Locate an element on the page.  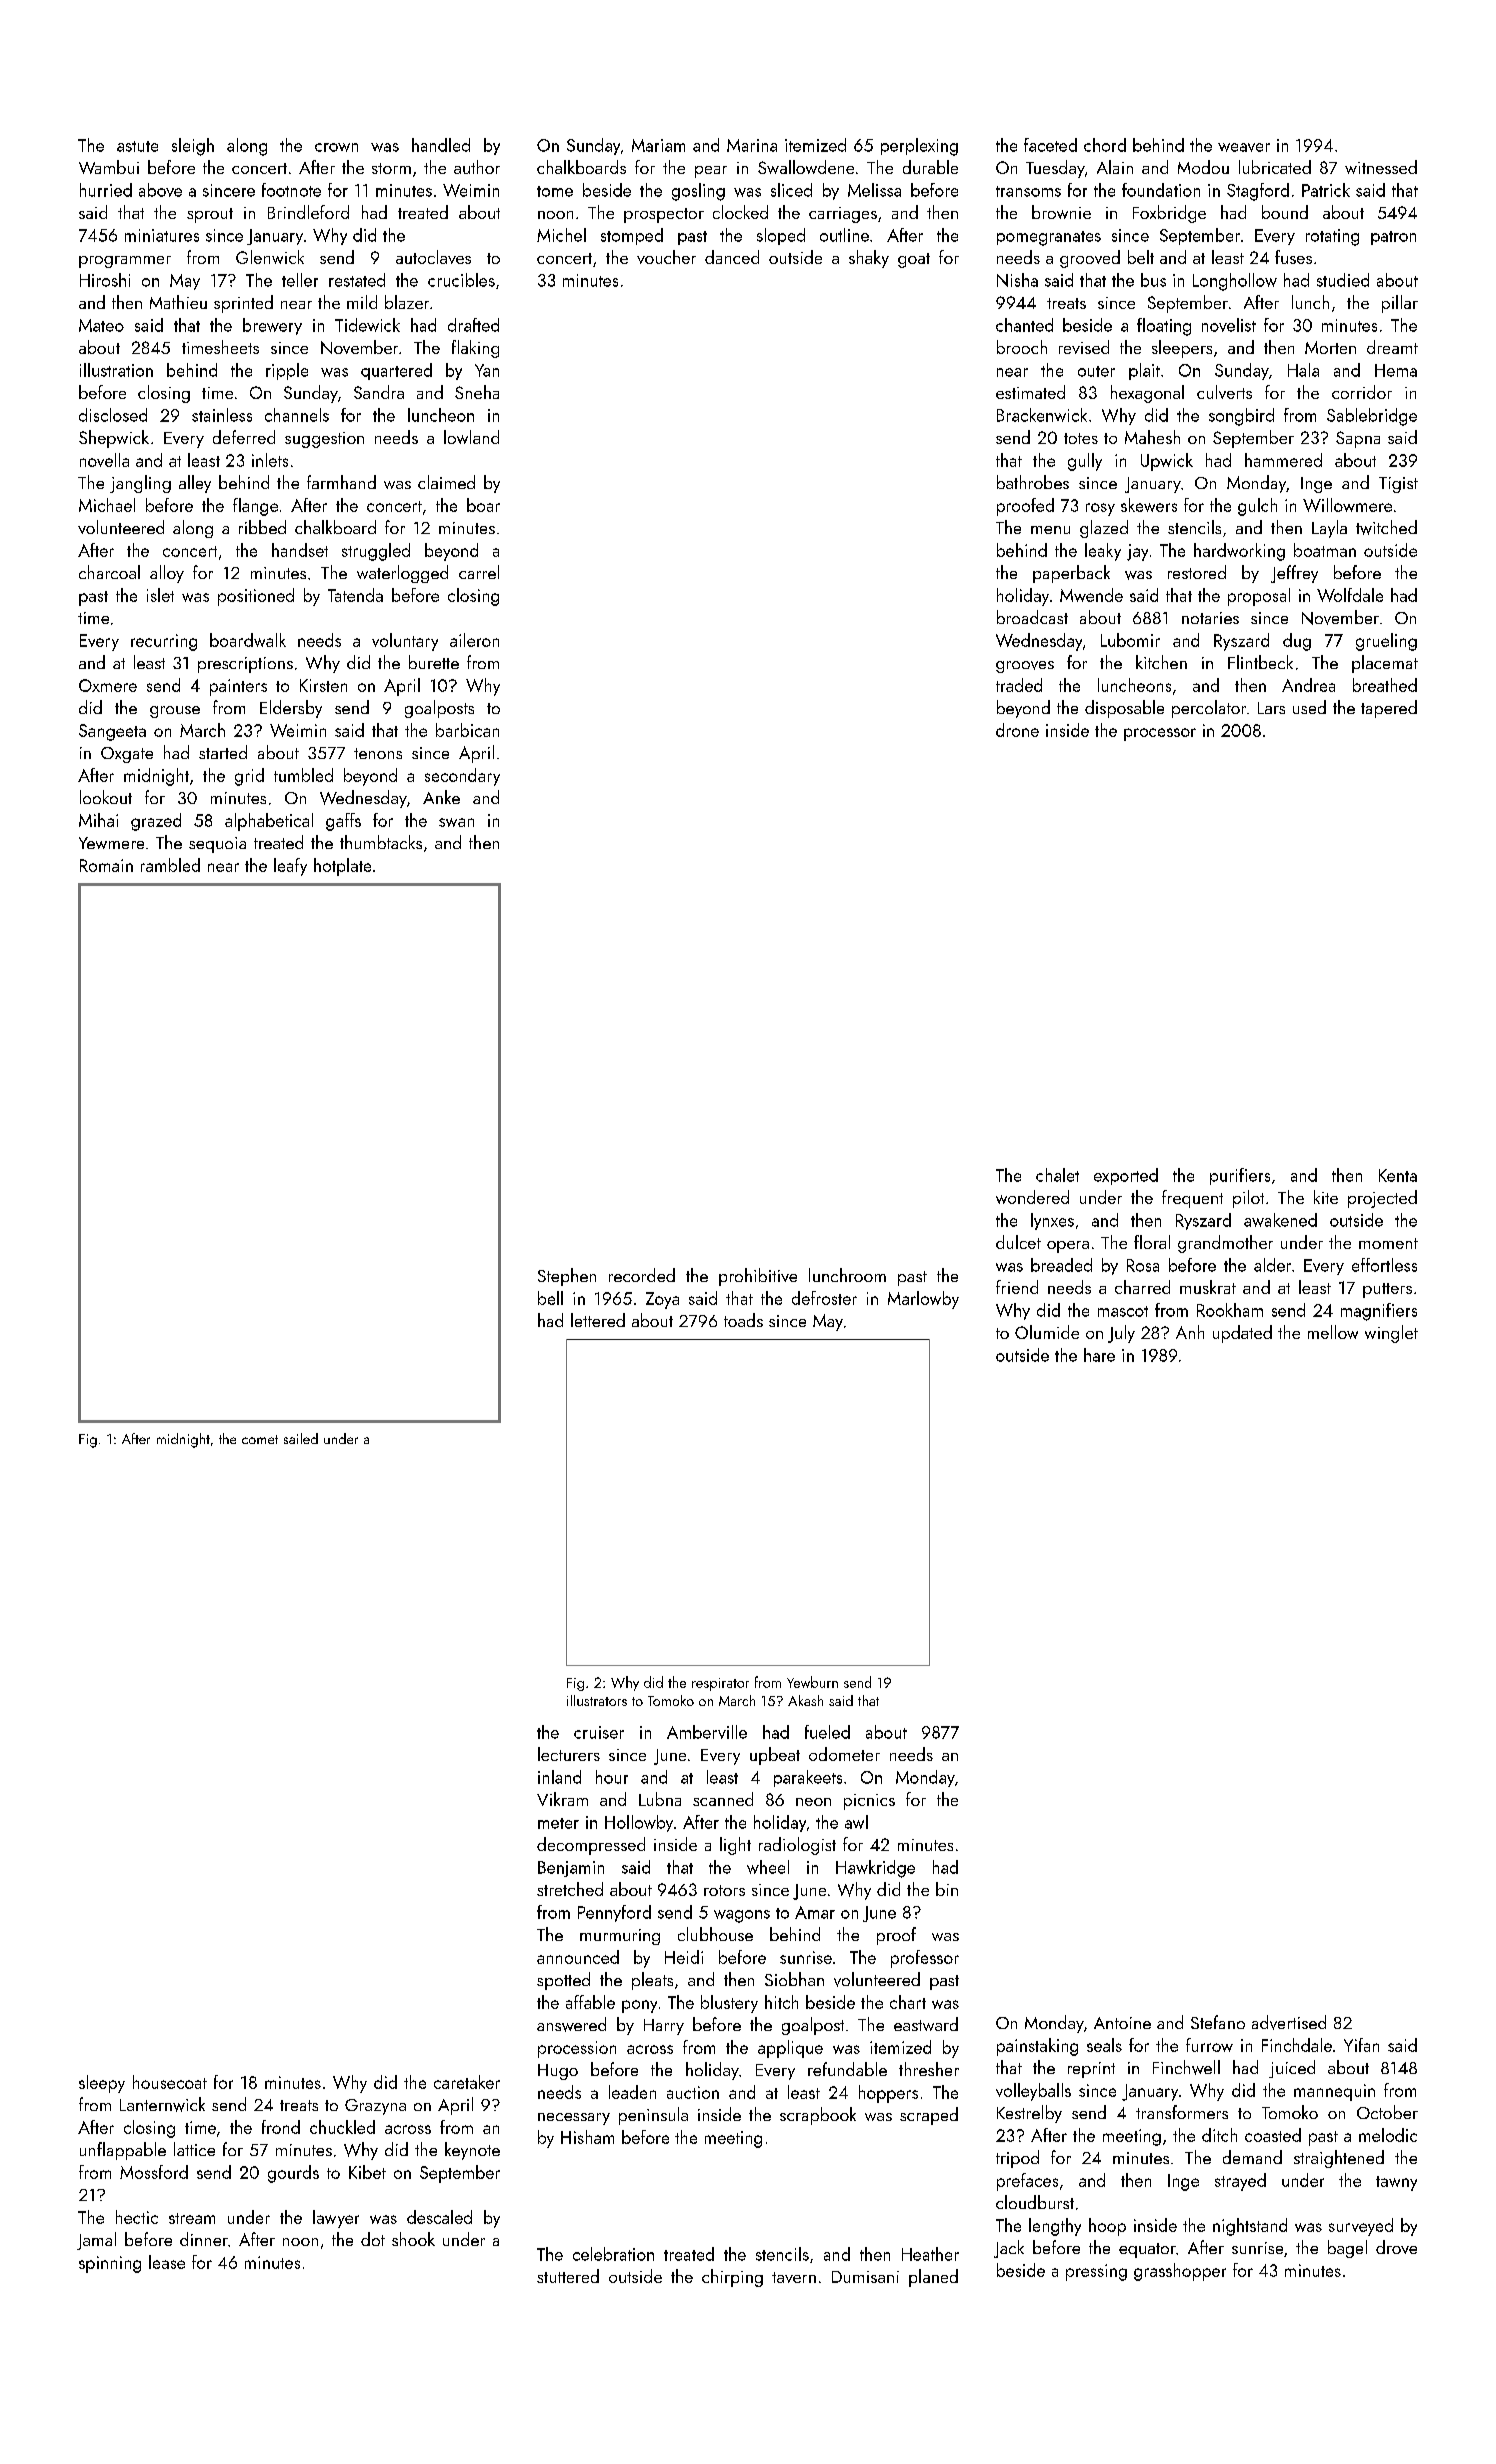
Yewmere is located at coordinates (111, 843).
